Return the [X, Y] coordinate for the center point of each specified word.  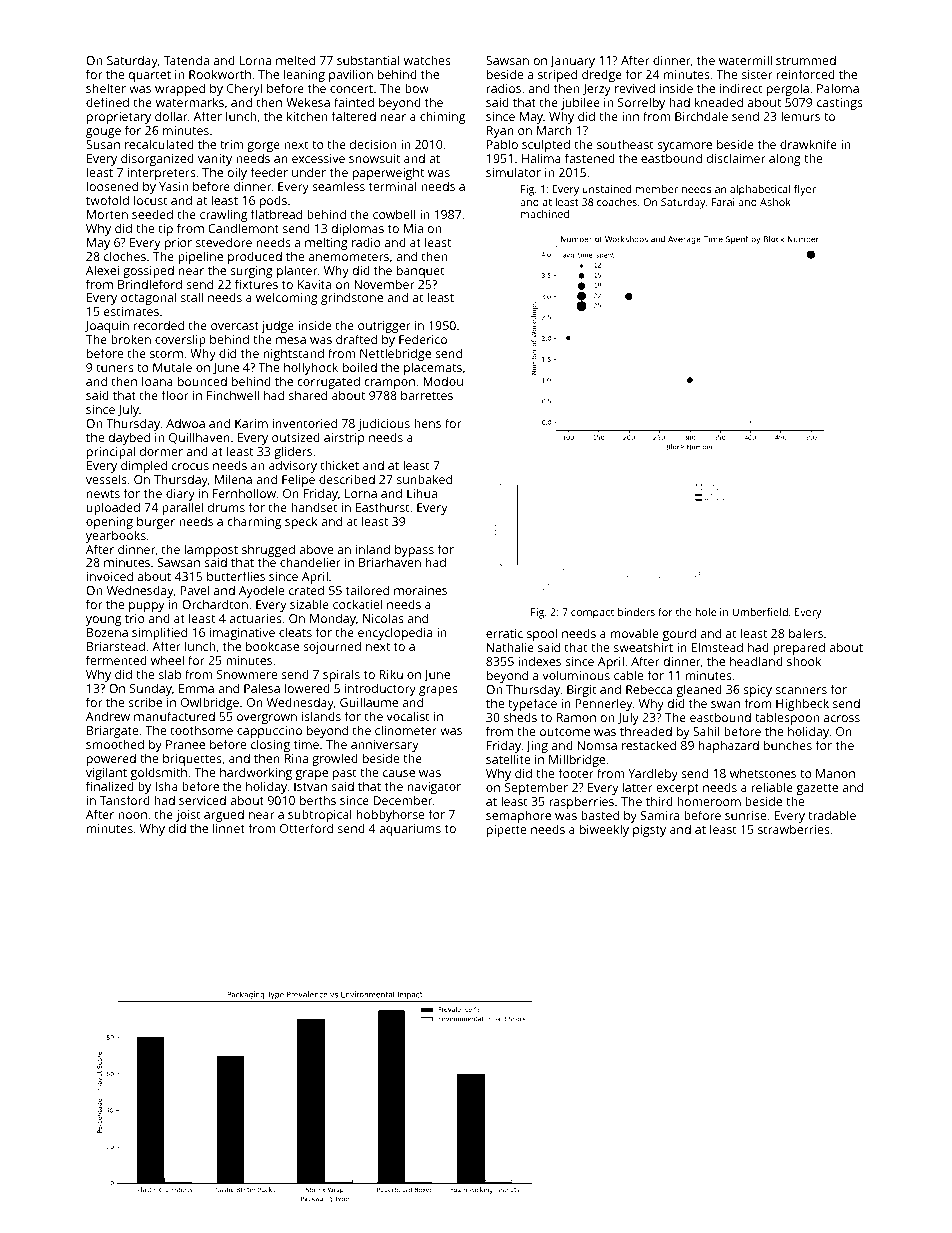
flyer [805, 190]
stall [192, 297]
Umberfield [760, 612]
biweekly [604, 830]
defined [107, 102]
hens [427, 423]
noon [132, 815]
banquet [421, 271]
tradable [832, 815]
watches [427, 60]
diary [180, 494]
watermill [745, 60]
